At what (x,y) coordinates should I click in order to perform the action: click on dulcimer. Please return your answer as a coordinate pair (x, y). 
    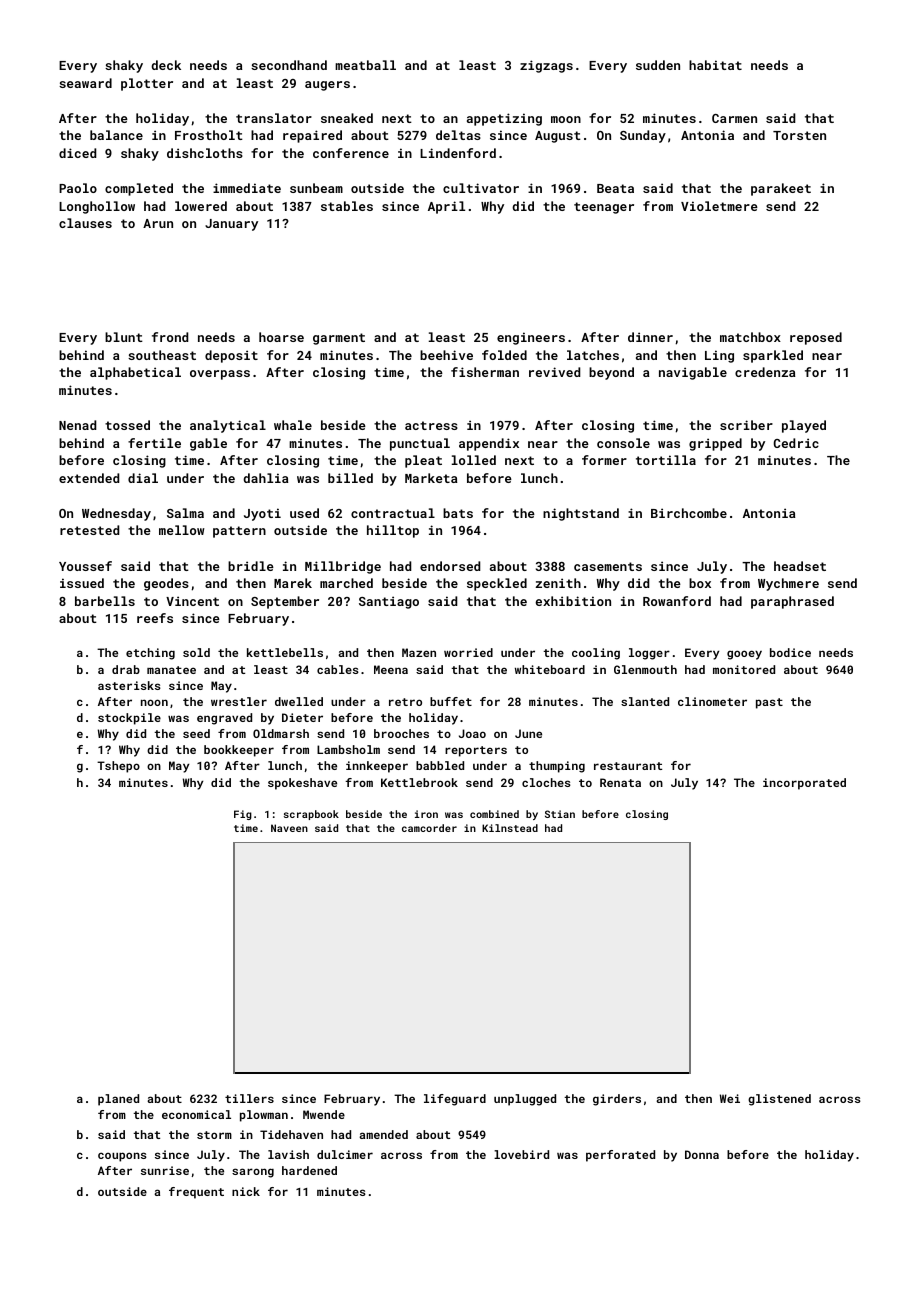
    Looking at the image, I should click on (345, 1154).
